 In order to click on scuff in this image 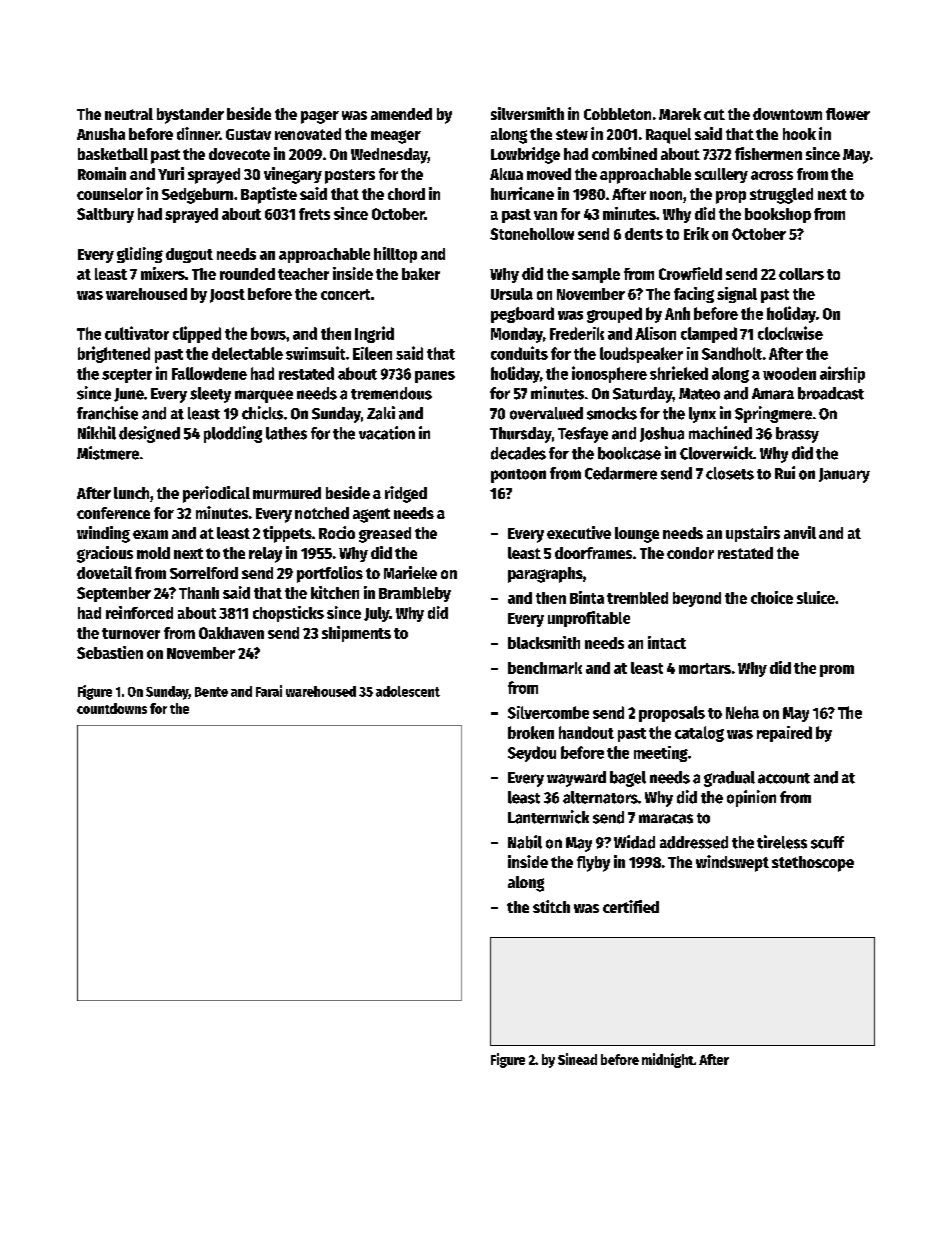, I will do `click(827, 842)`.
